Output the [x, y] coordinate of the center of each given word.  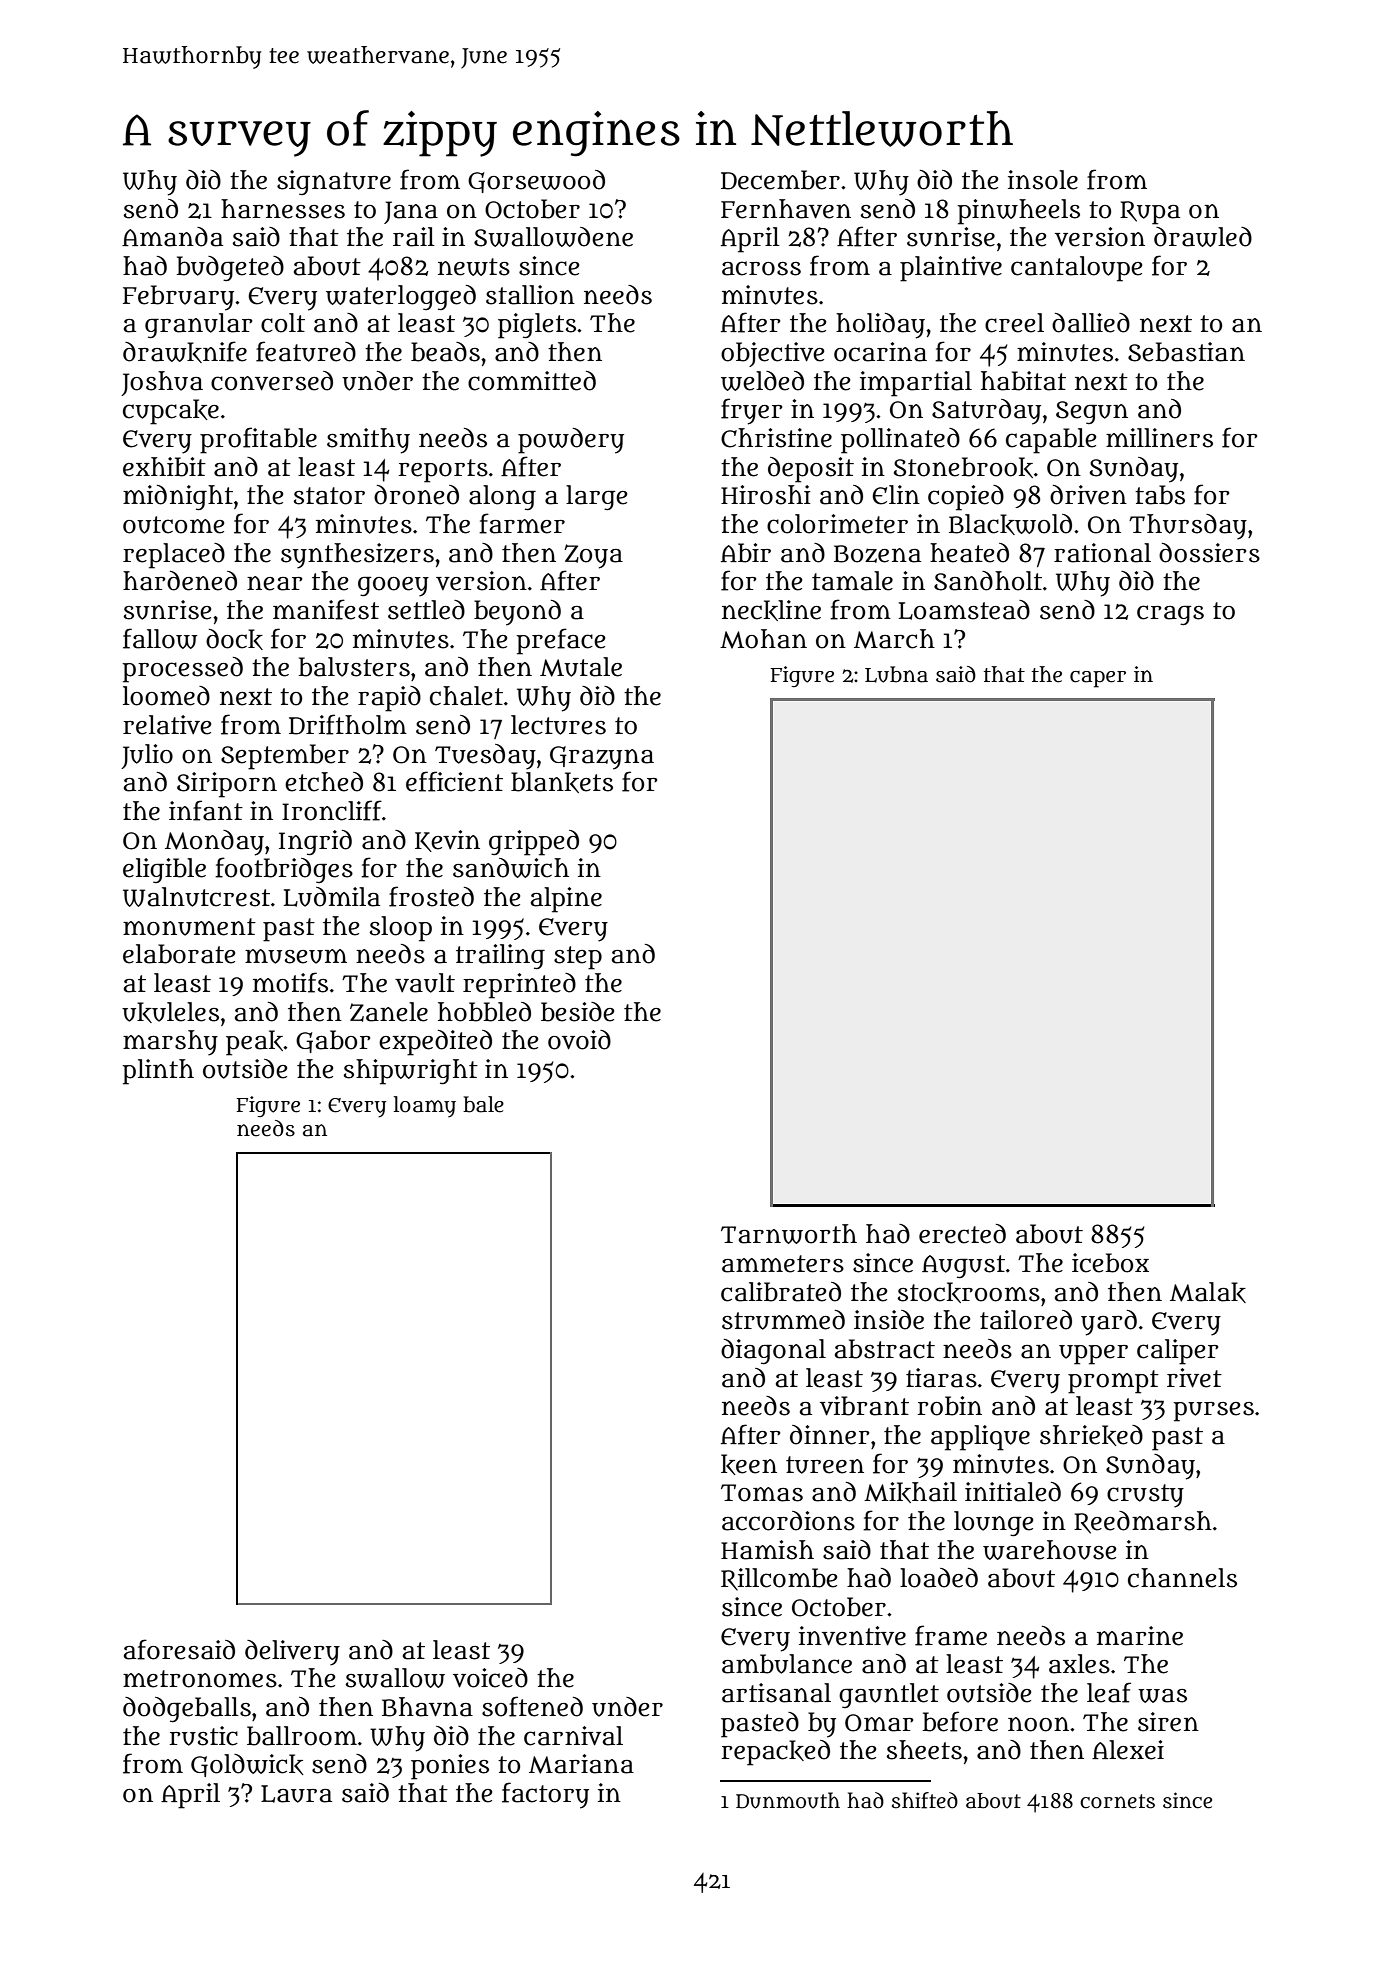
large [596, 497]
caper [1098, 679]
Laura [296, 1794]
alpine [566, 900]
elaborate [179, 954]
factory [545, 1795]
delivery [292, 1653]
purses [1213, 1412]
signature [334, 182]
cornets [1117, 1801]
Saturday [986, 412]
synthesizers [357, 556]
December [780, 180]
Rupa [1150, 213]
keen [749, 1464]
